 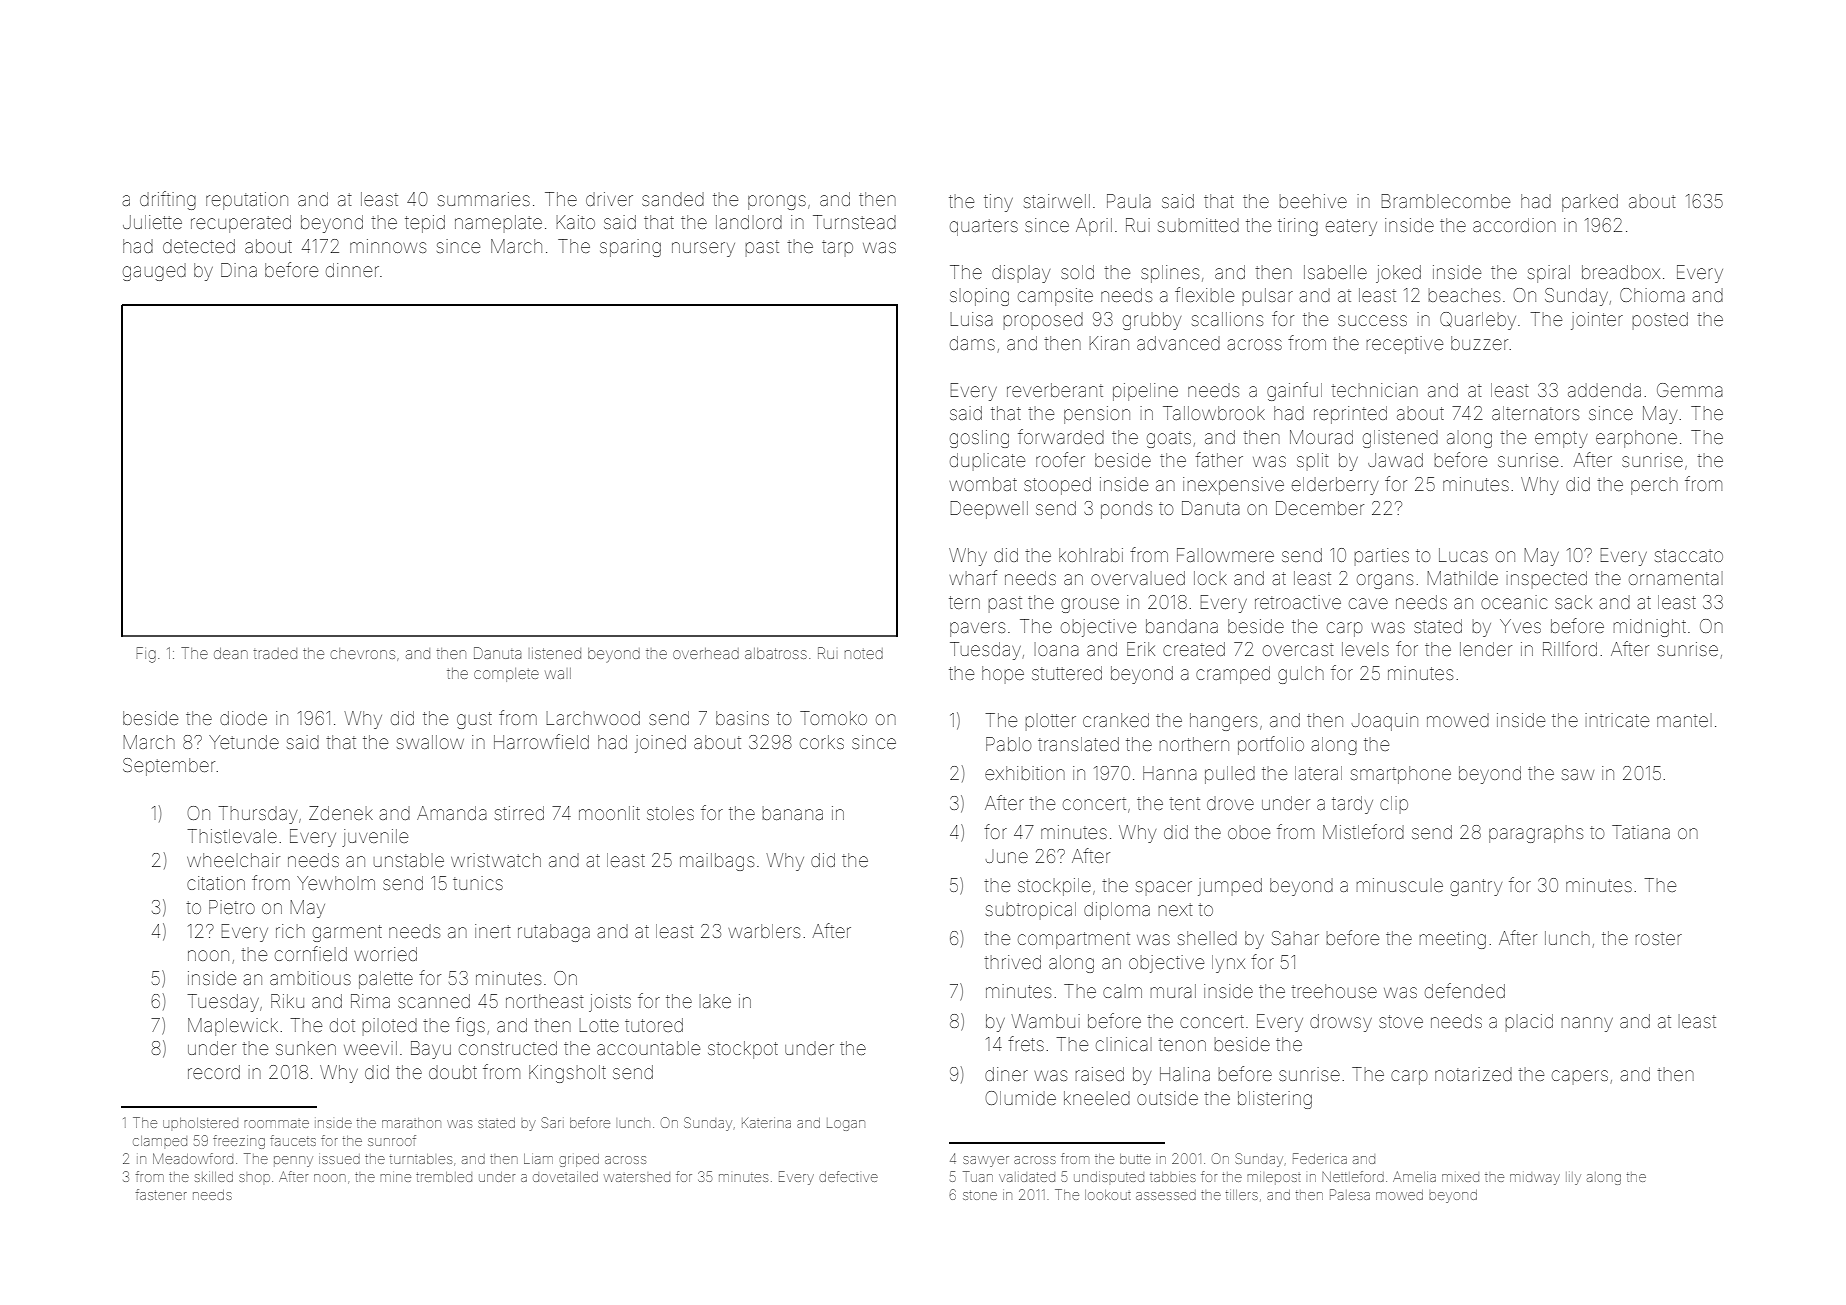 What do you see at coordinates (979, 439) in the screenshot?
I see `gosling` at bounding box center [979, 439].
